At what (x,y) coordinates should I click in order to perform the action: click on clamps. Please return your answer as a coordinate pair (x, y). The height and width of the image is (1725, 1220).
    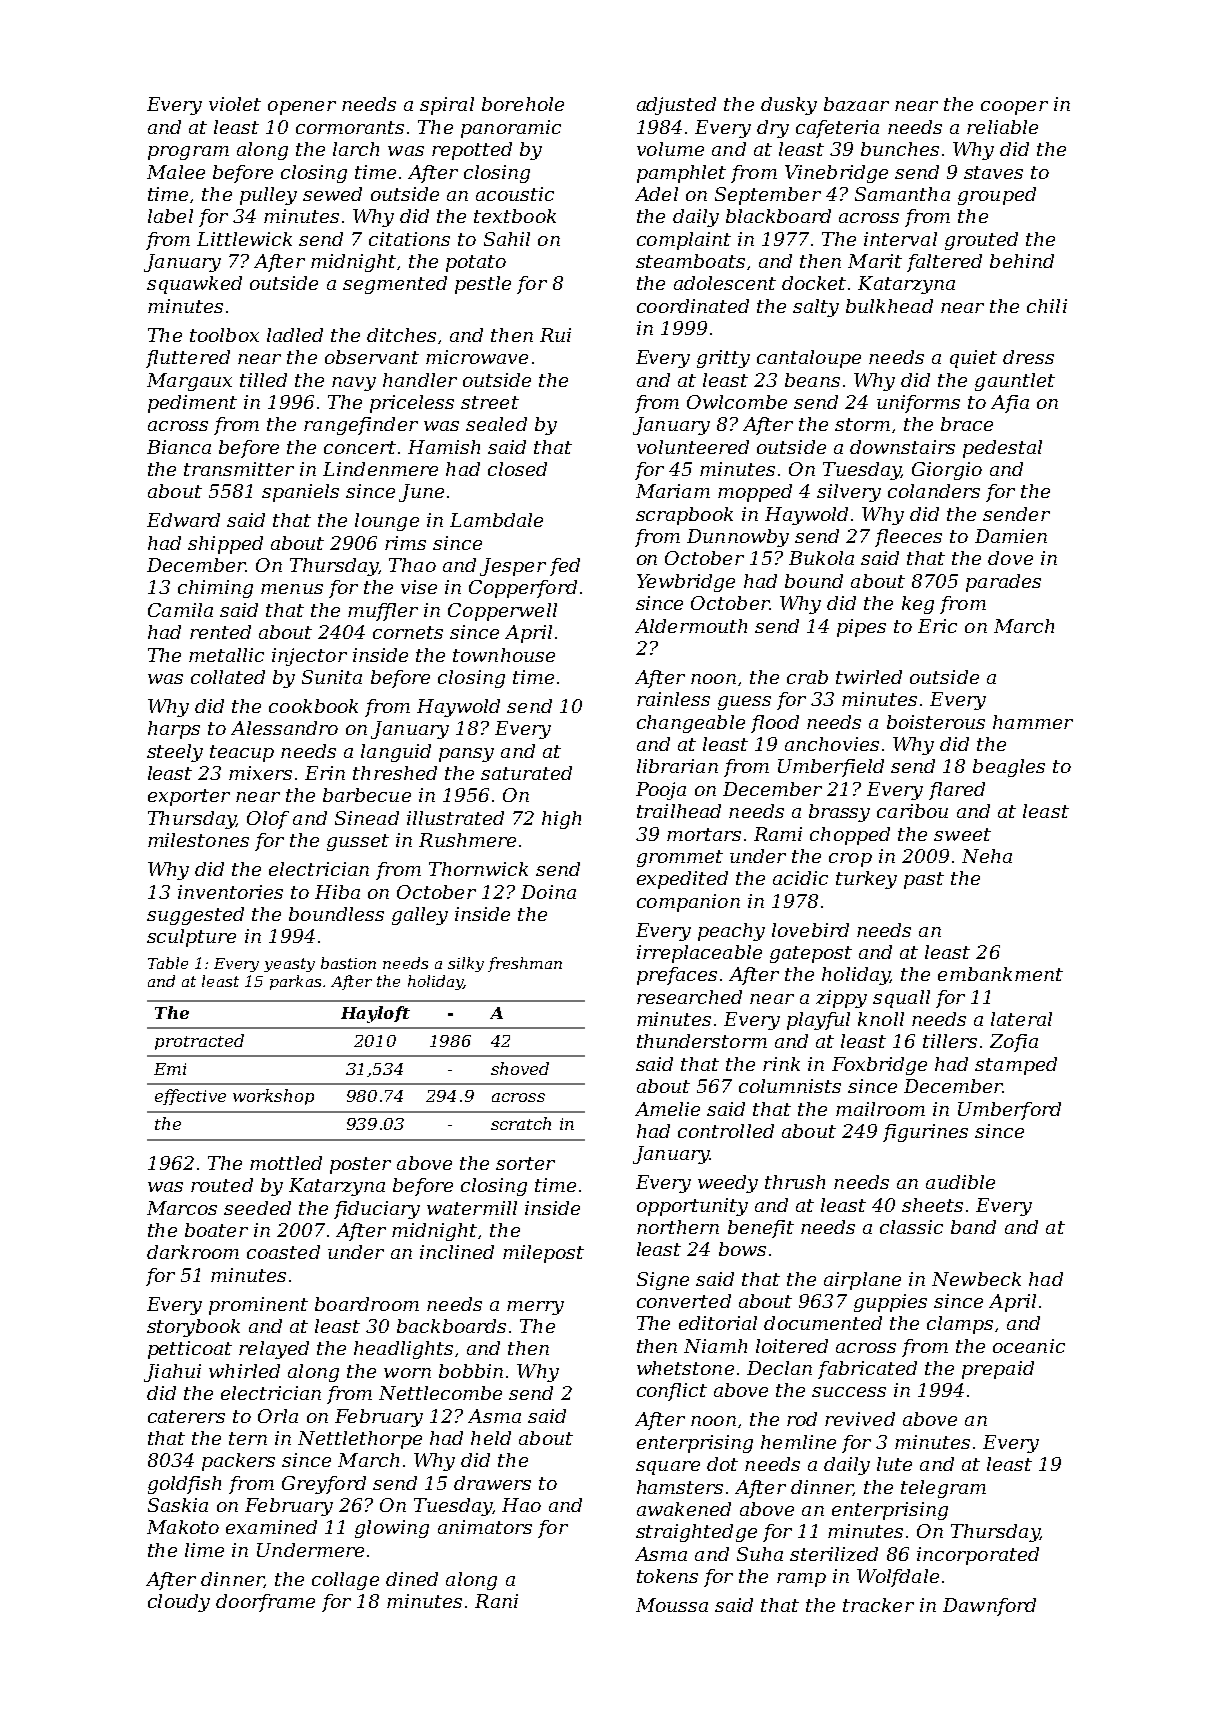
    Looking at the image, I should click on (960, 1325).
